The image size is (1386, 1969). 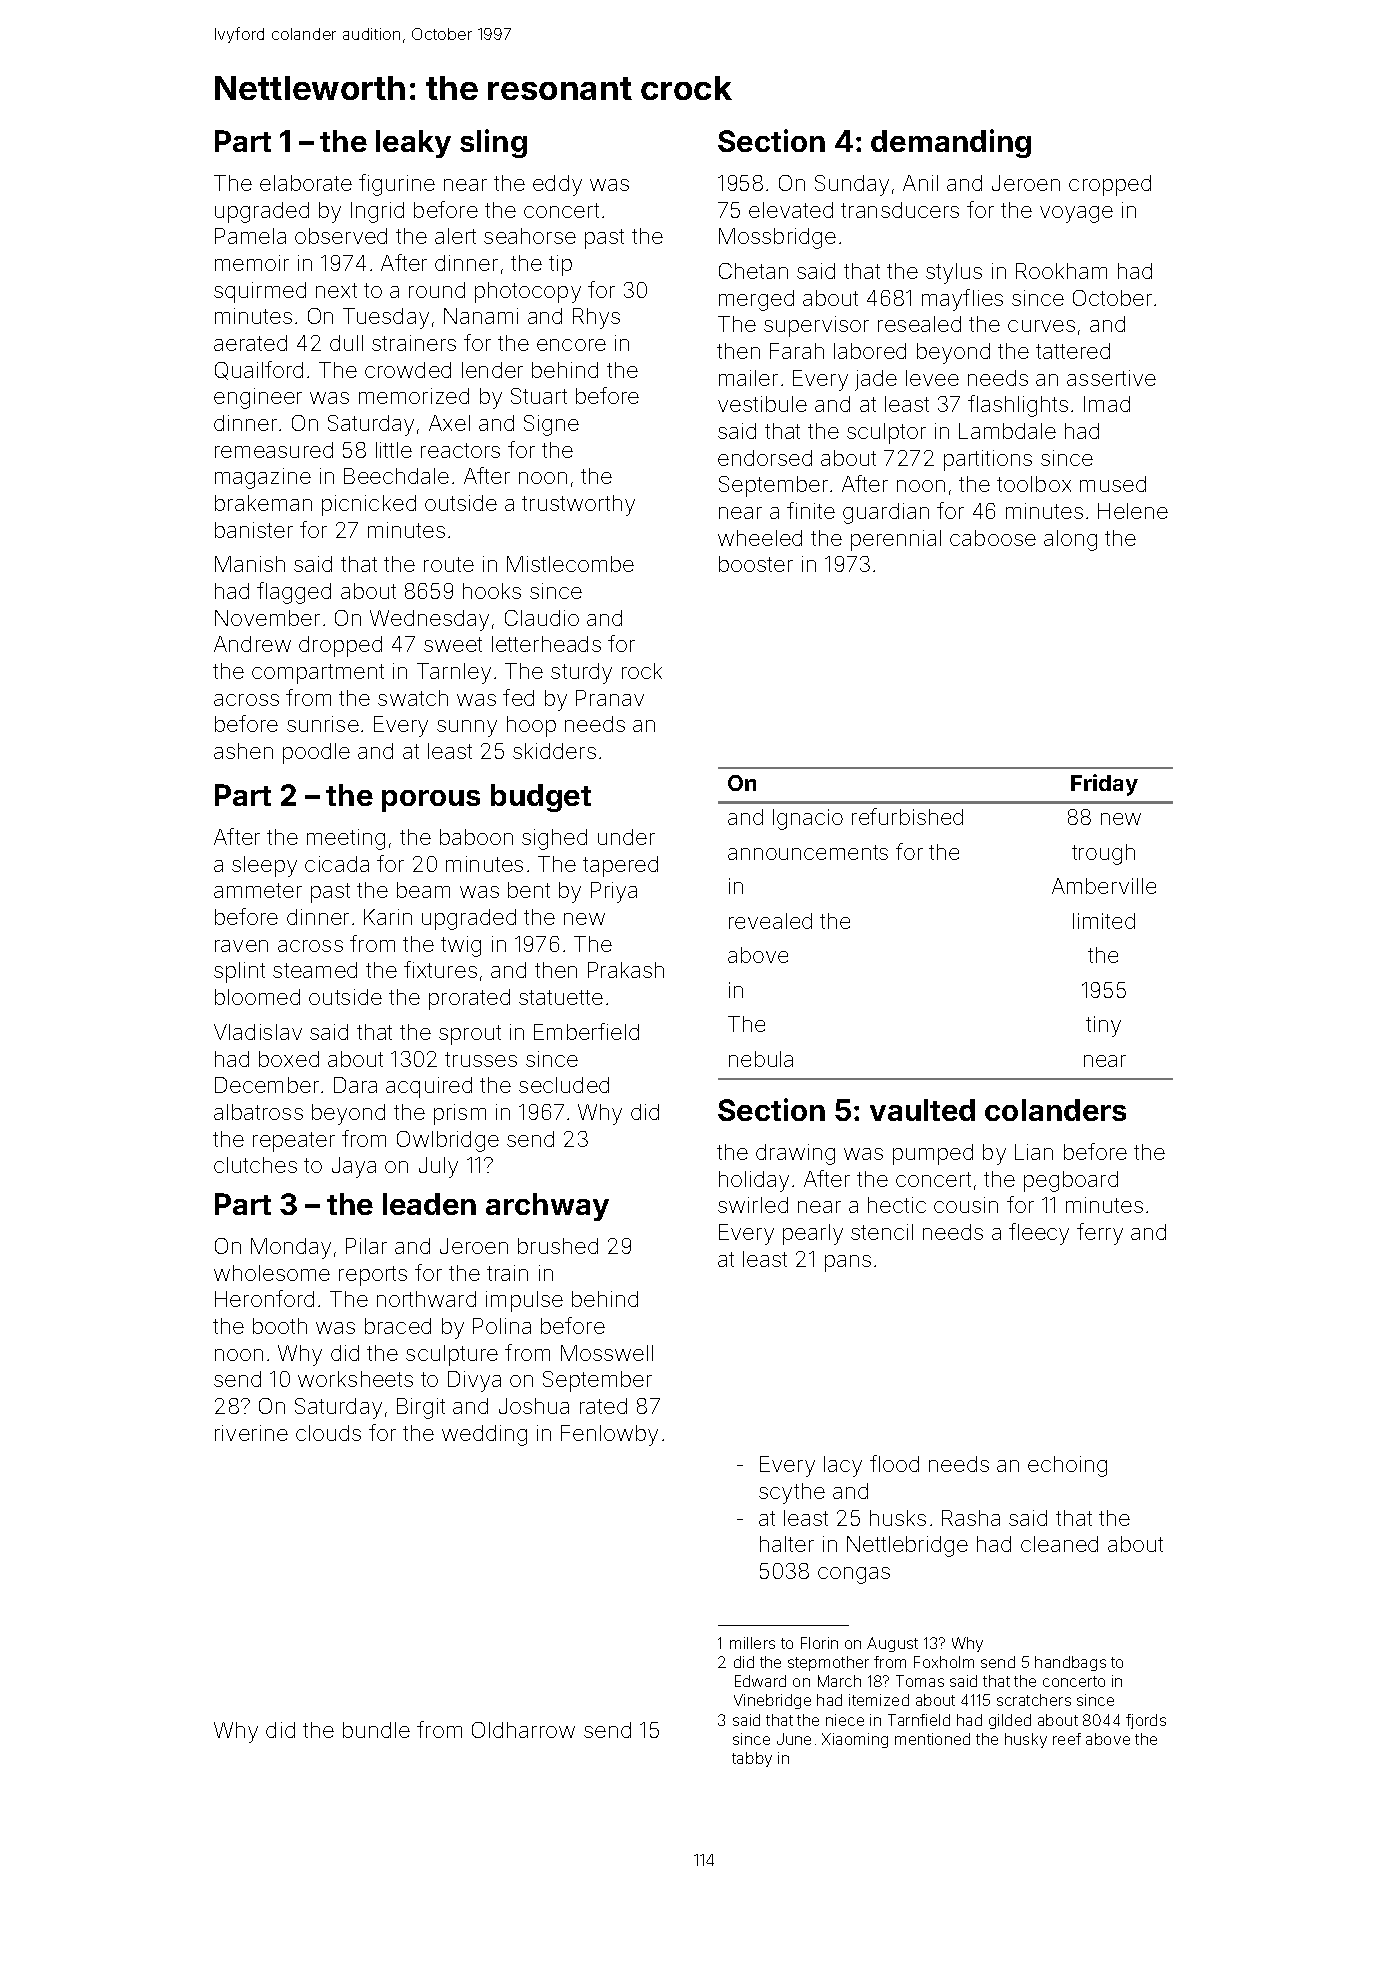 I want to click on sling, so click(x=493, y=143).
